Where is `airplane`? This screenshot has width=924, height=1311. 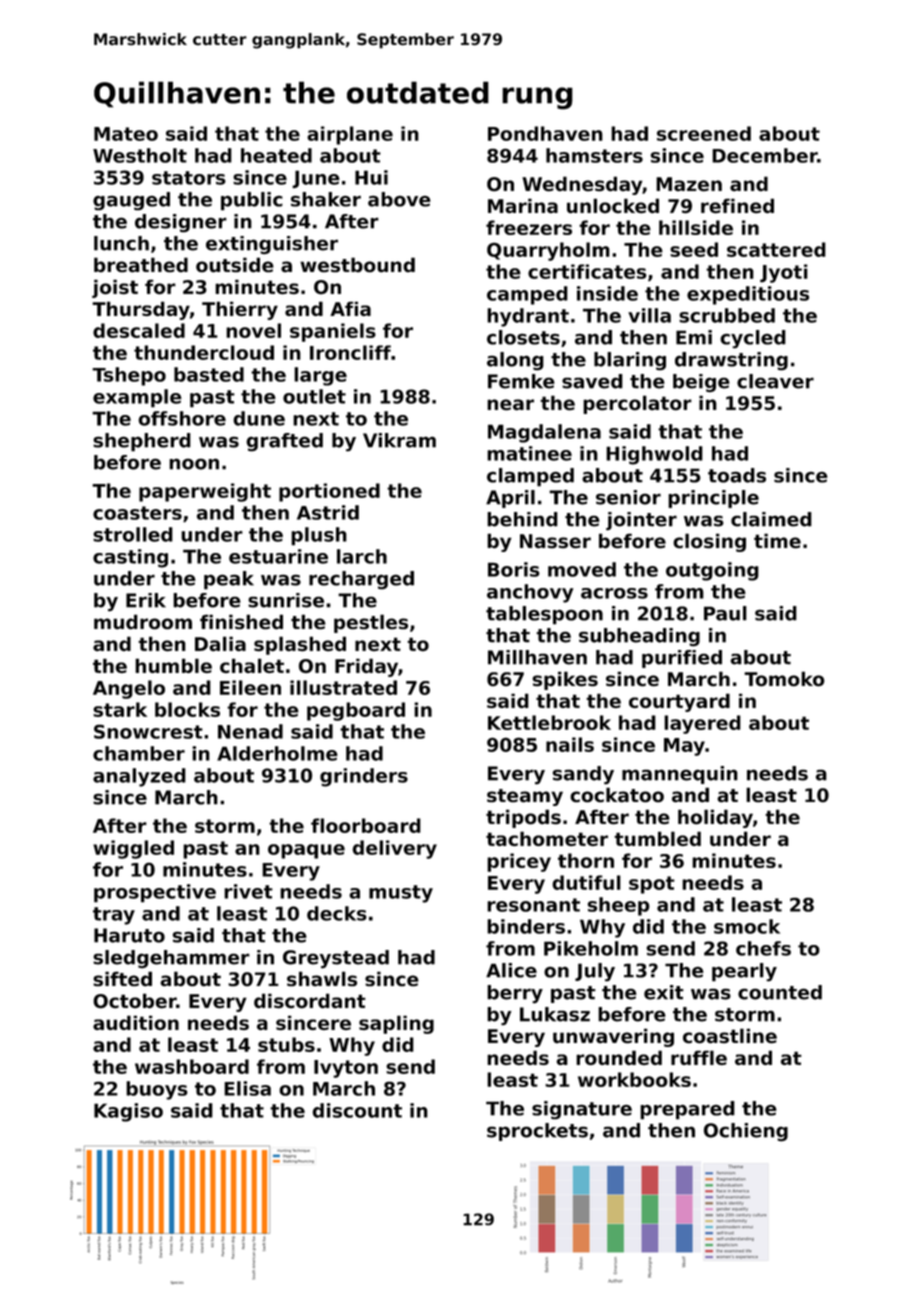
airplane is located at coordinates (350, 135).
